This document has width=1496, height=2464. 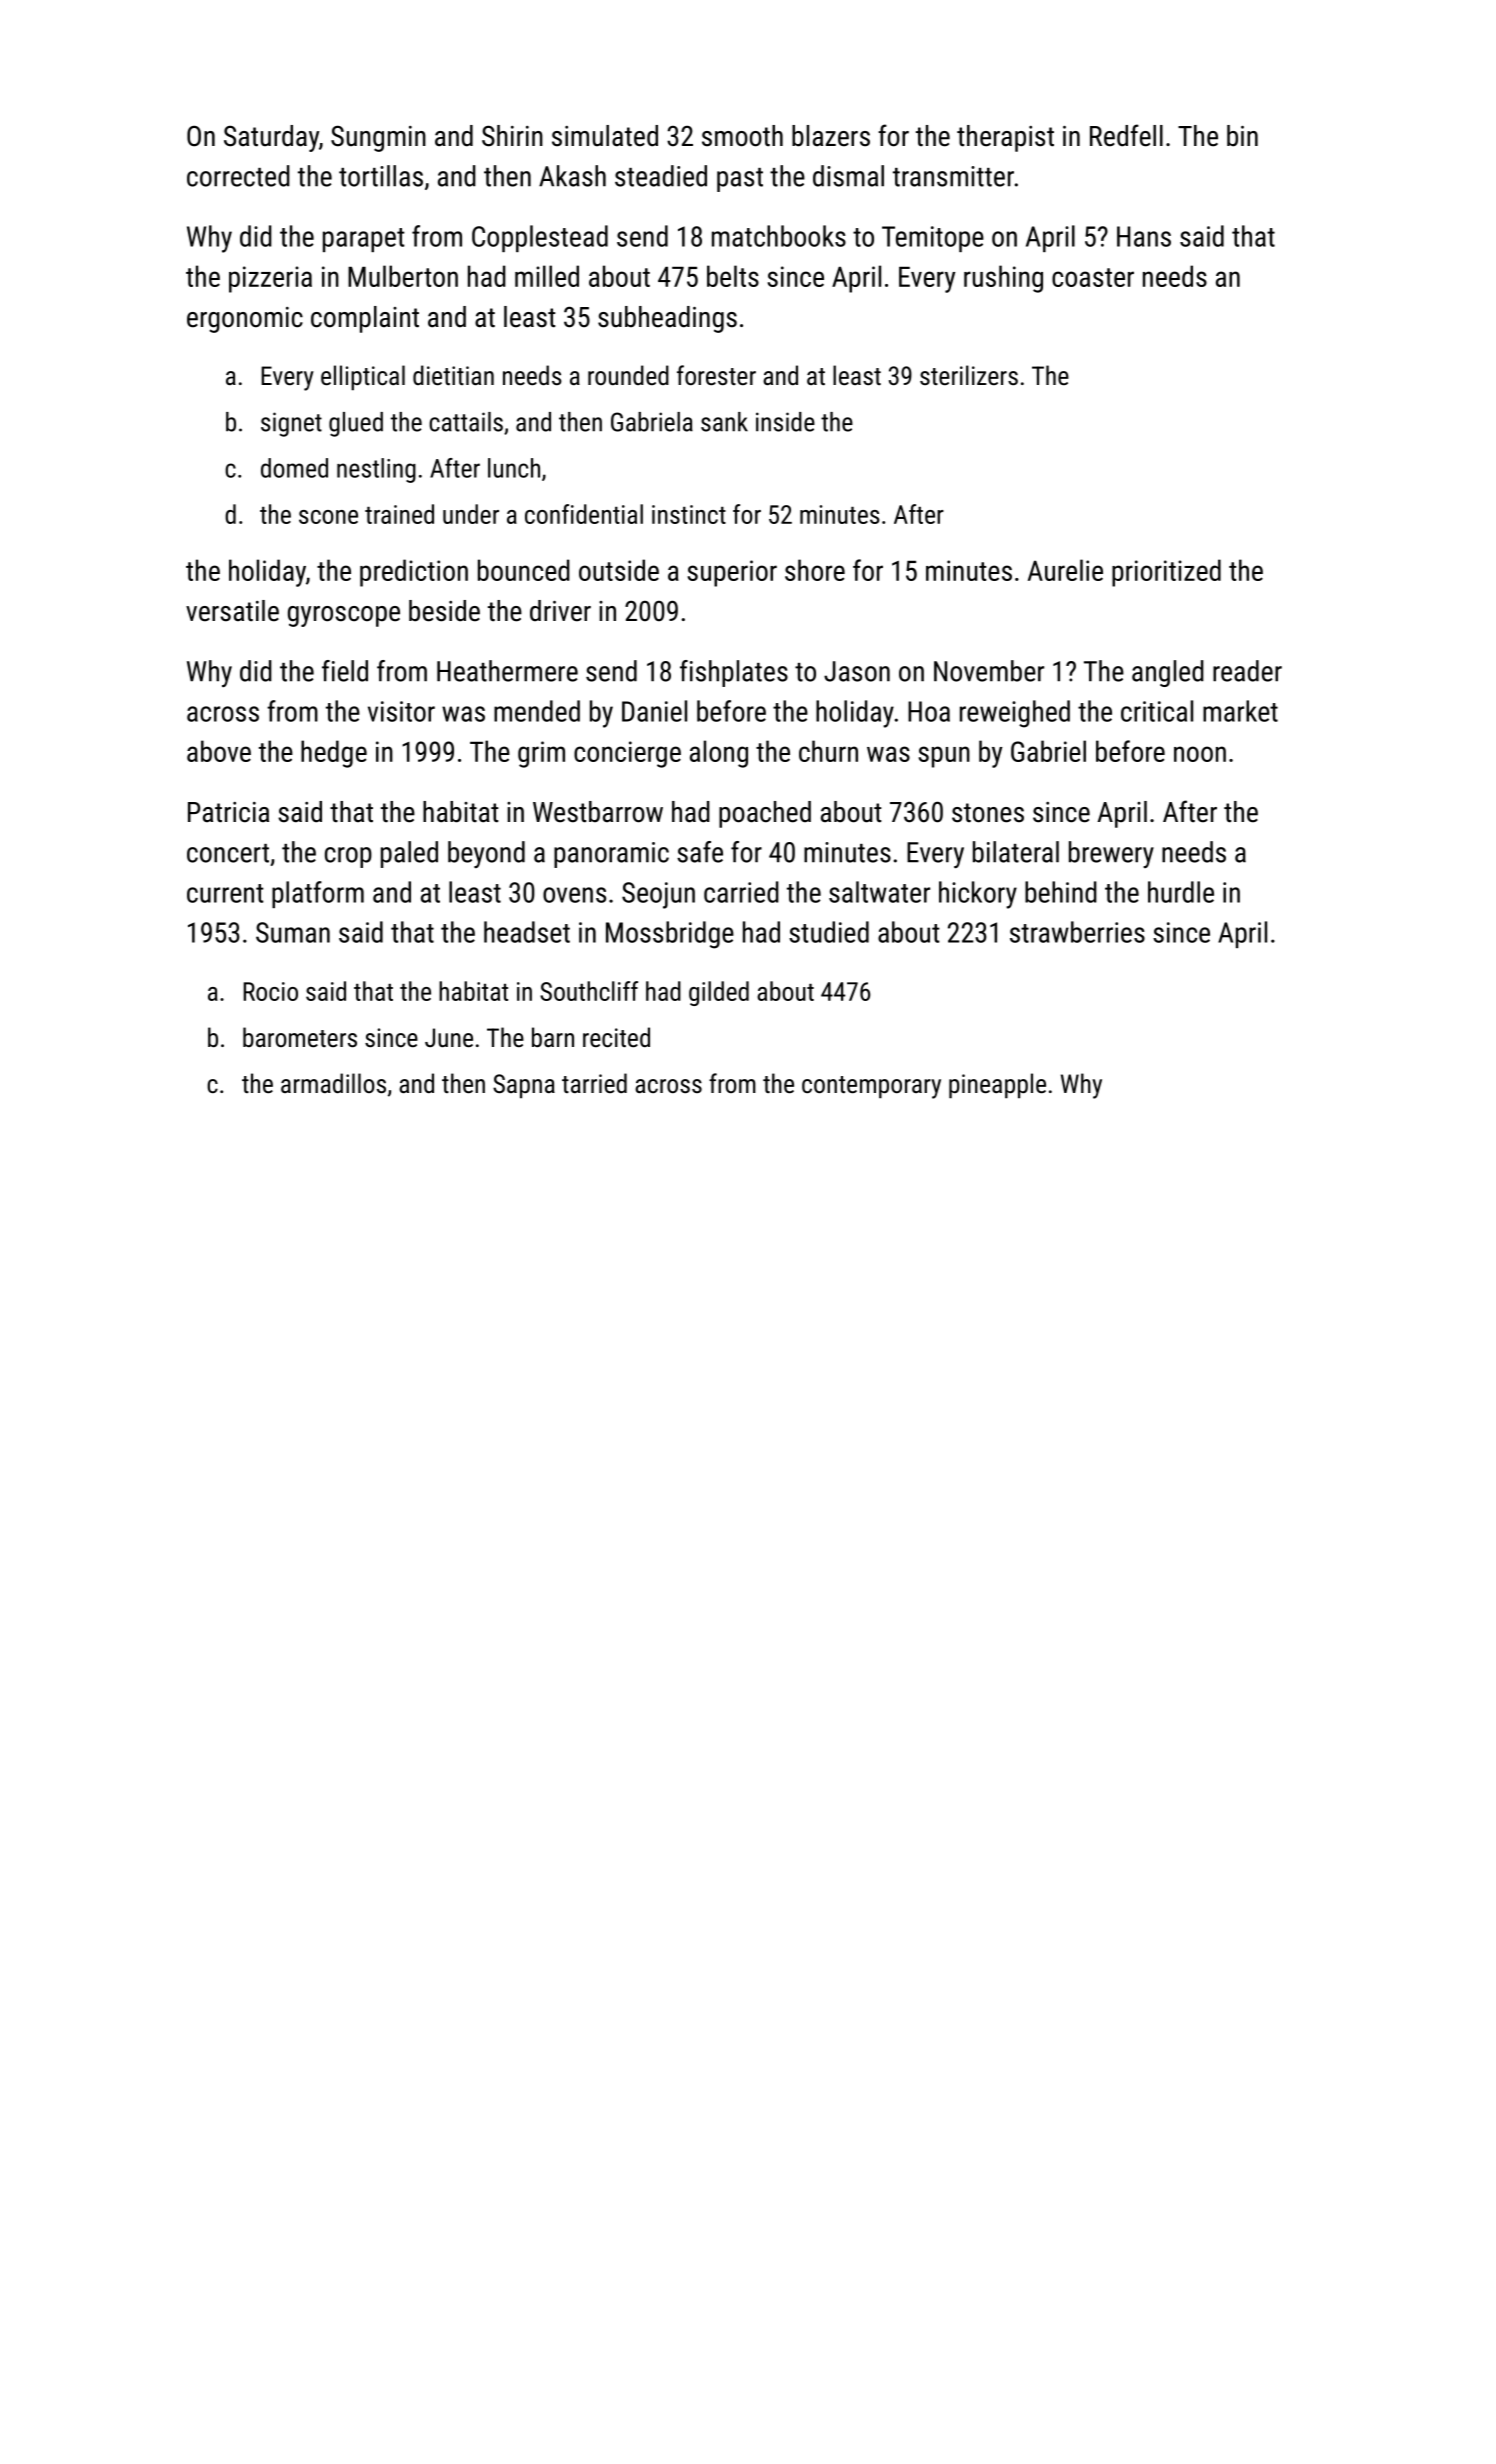 What do you see at coordinates (829, 932) in the document?
I see `studied` at bounding box center [829, 932].
